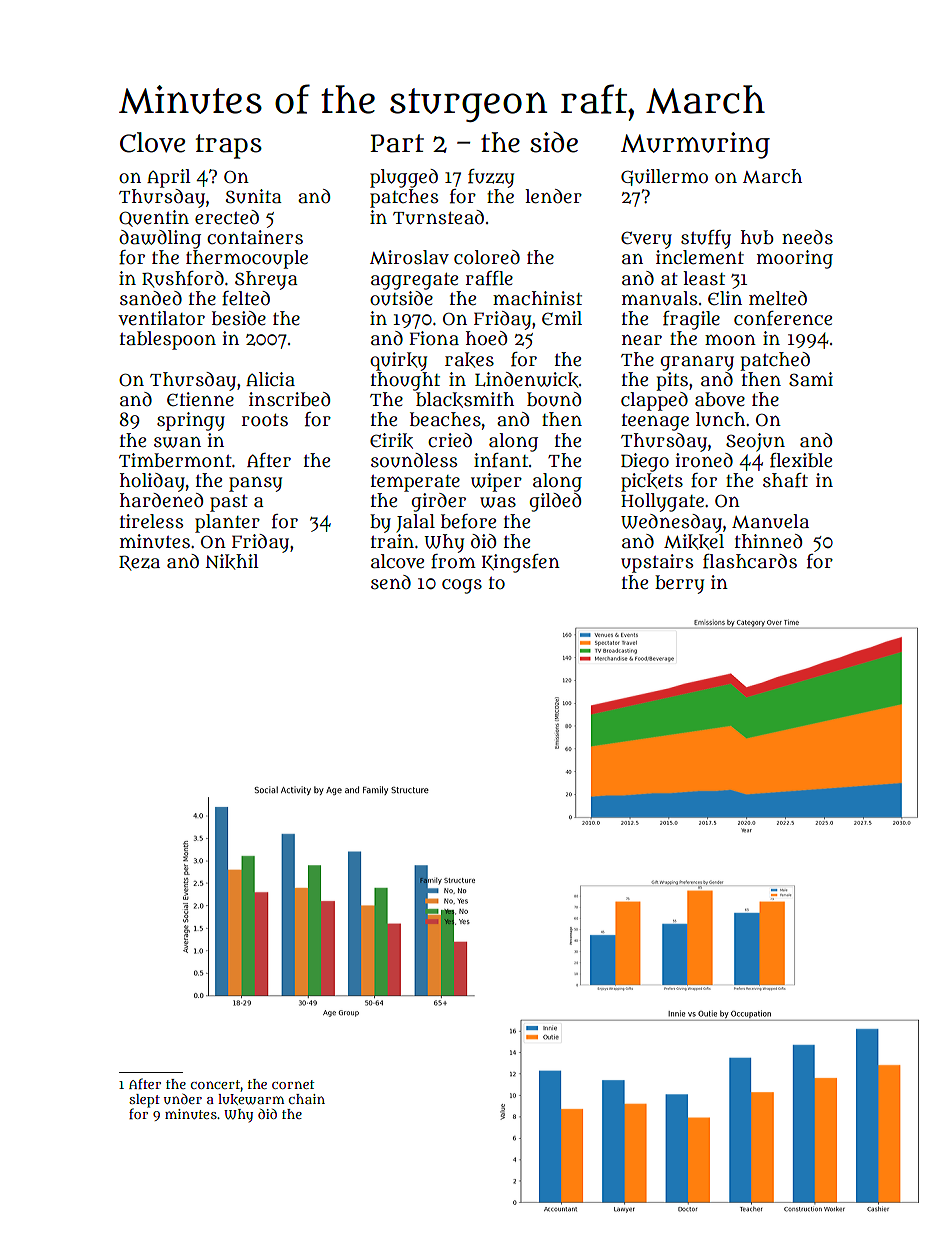 This screenshot has height=1233, width=952. What do you see at coordinates (255, 237) in the screenshot?
I see `containers` at bounding box center [255, 237].
